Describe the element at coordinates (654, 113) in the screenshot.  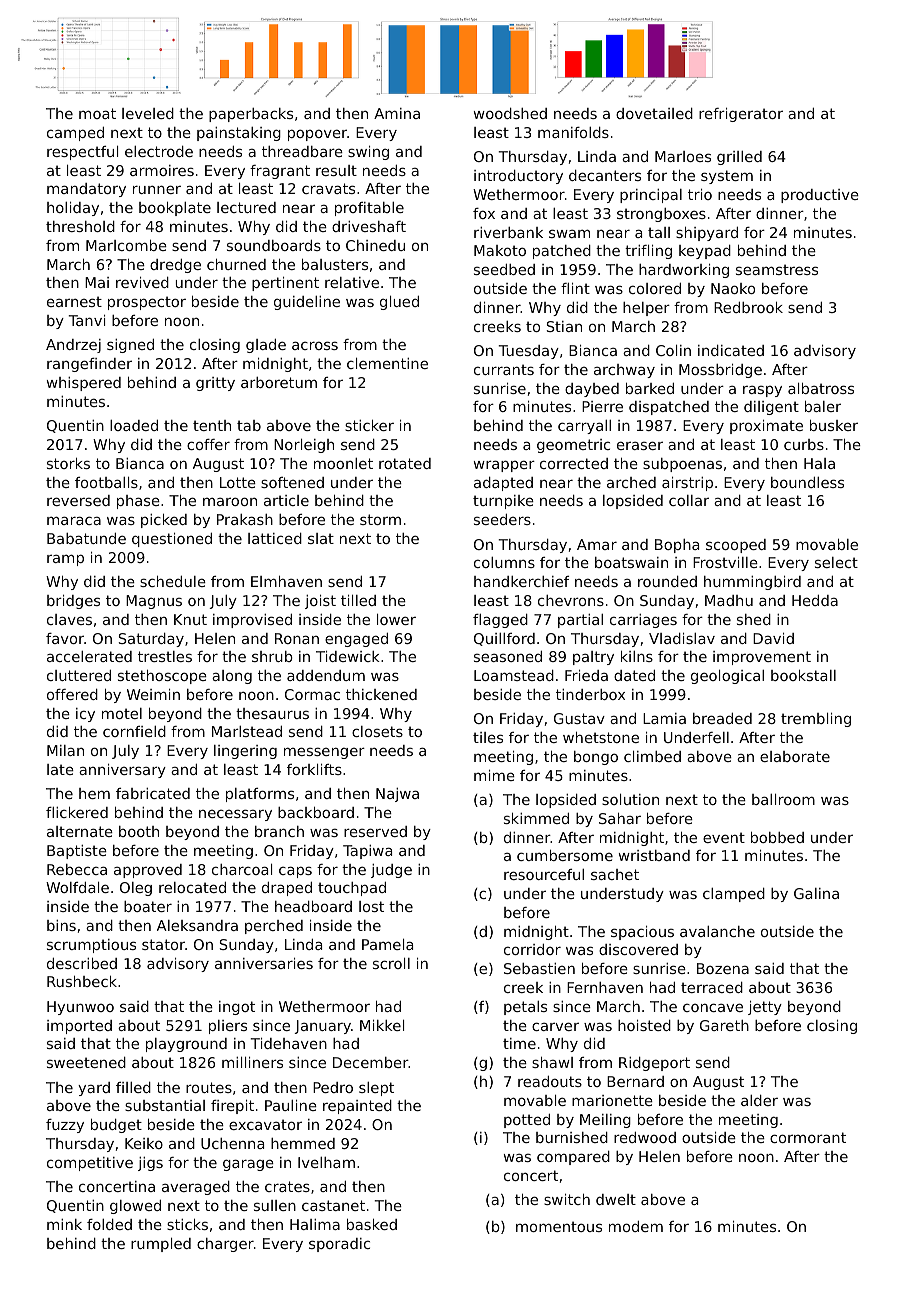
I see `dovetailed` at that location.
